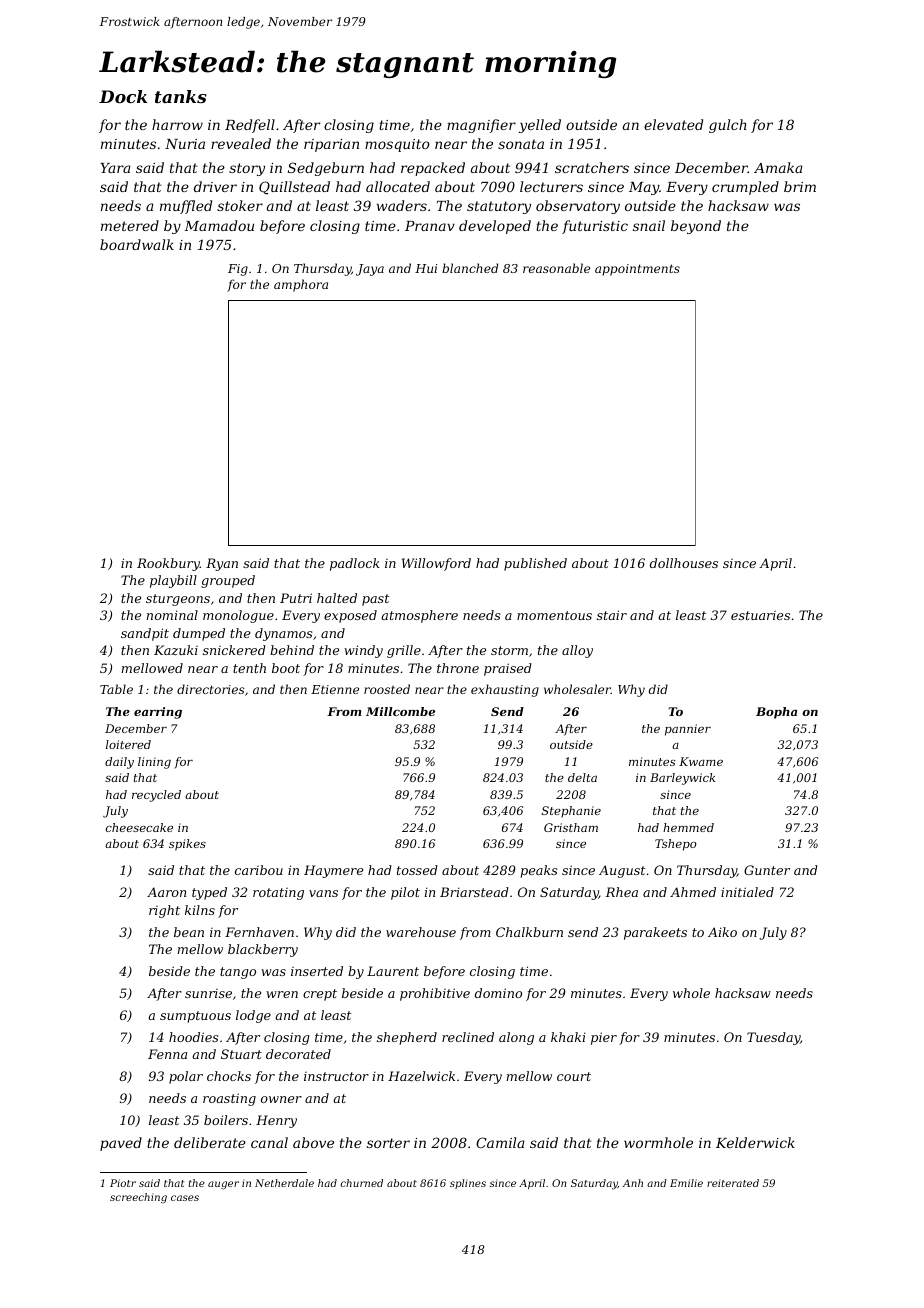 The image size is (924, 1308). Describe the element at coordinates (612, 615) in the document. I see `stair` at that location.
